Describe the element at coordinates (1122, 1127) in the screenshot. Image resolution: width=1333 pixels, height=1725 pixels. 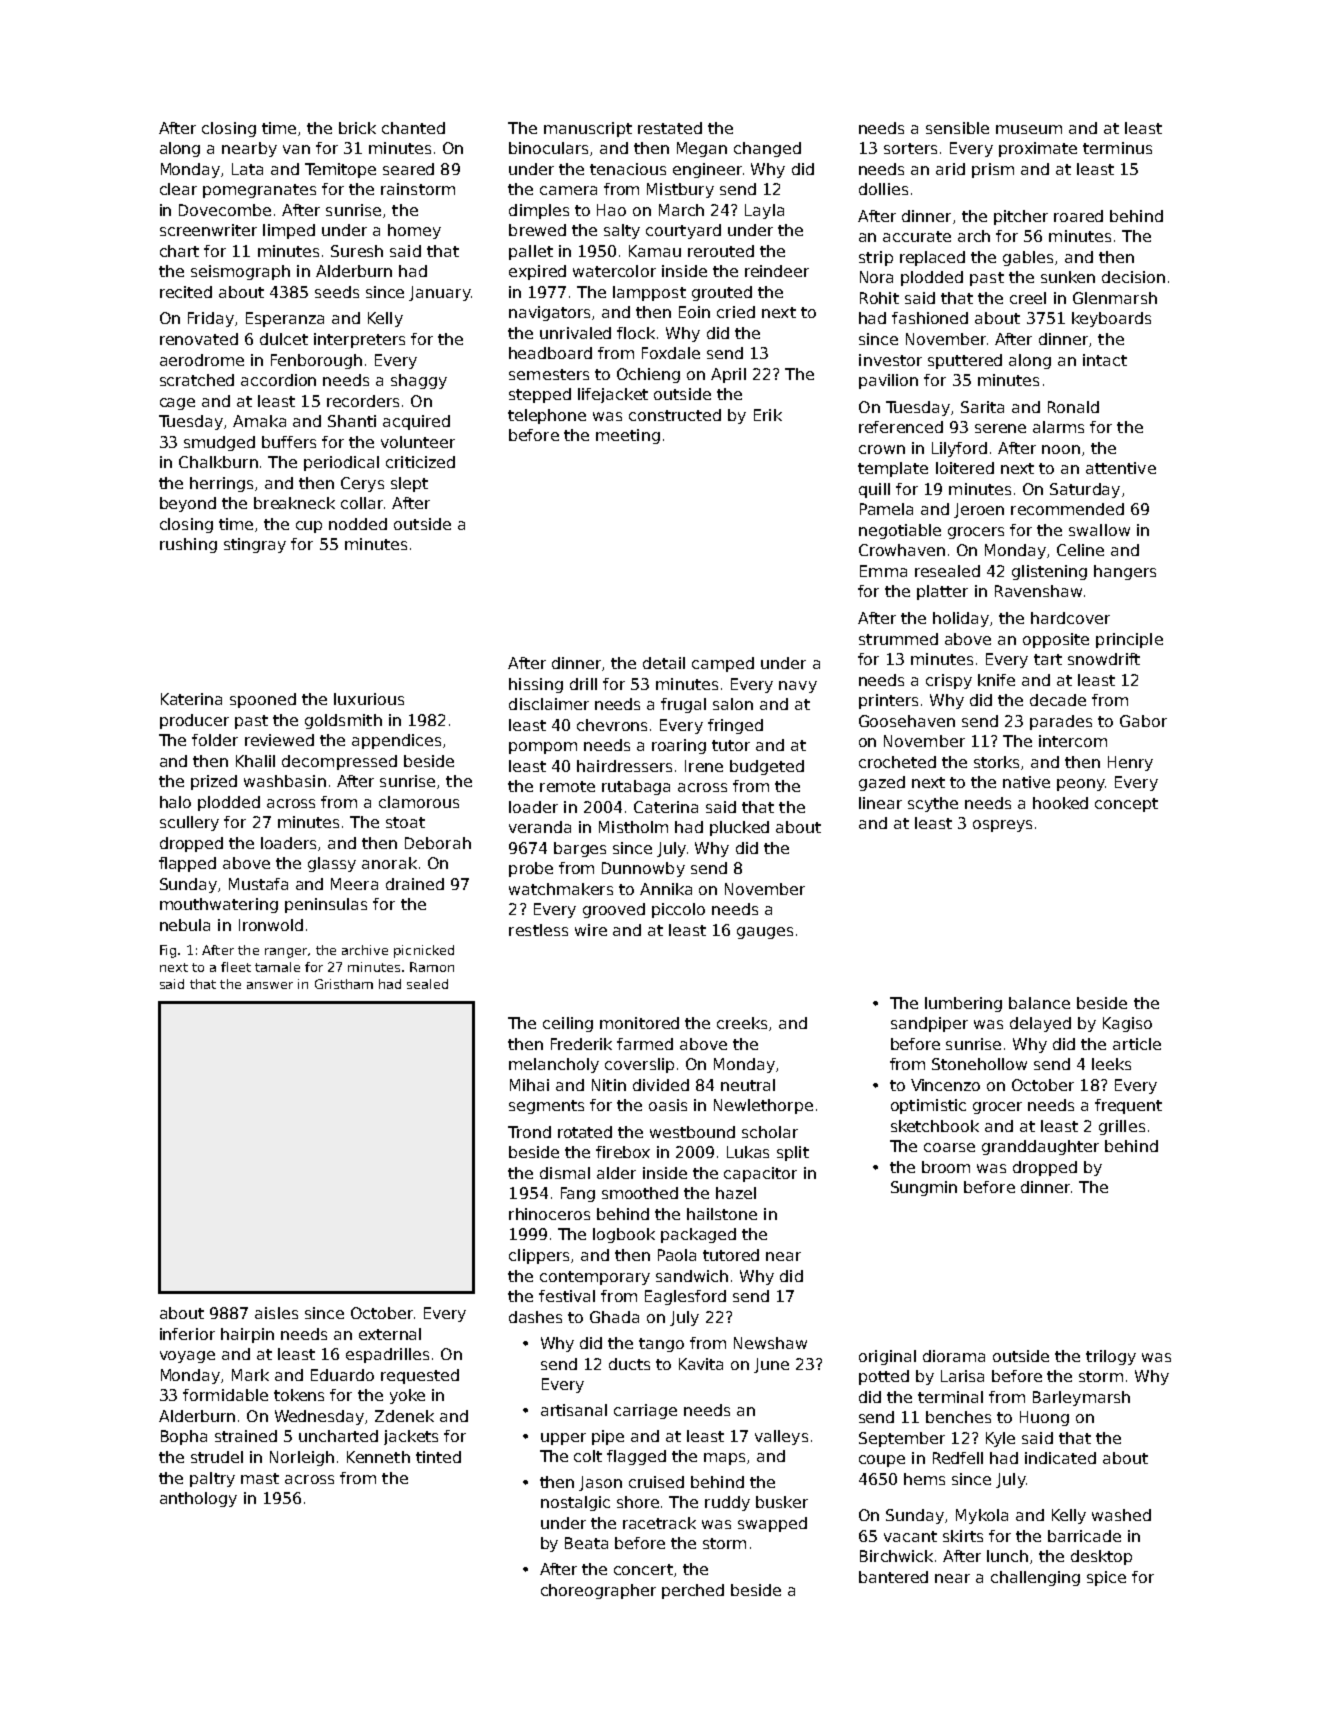
I see `grilles` at that location.
